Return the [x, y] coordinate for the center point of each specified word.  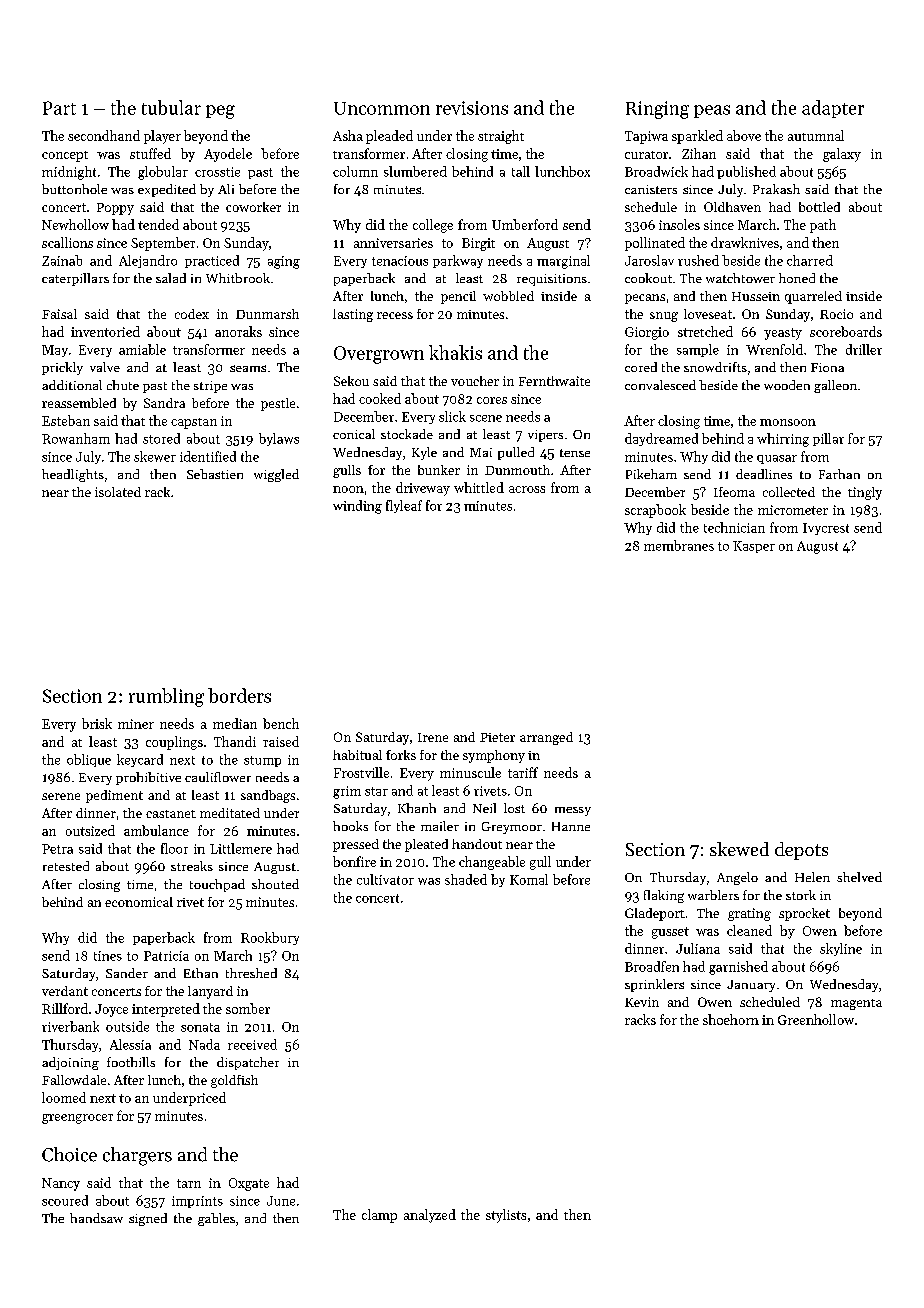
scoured [65, 1200]
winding [357, 507]
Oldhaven [732, 207]
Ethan [201, 973]
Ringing [657, 110]
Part [59, 108]
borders [239, 695]
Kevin [642, 1002]
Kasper [754, 547]
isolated [118, 492]
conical [354, 434]
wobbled [508, 296]
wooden [787, 385]
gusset [670, 933]
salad [171, 278]
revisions [472, 108]
